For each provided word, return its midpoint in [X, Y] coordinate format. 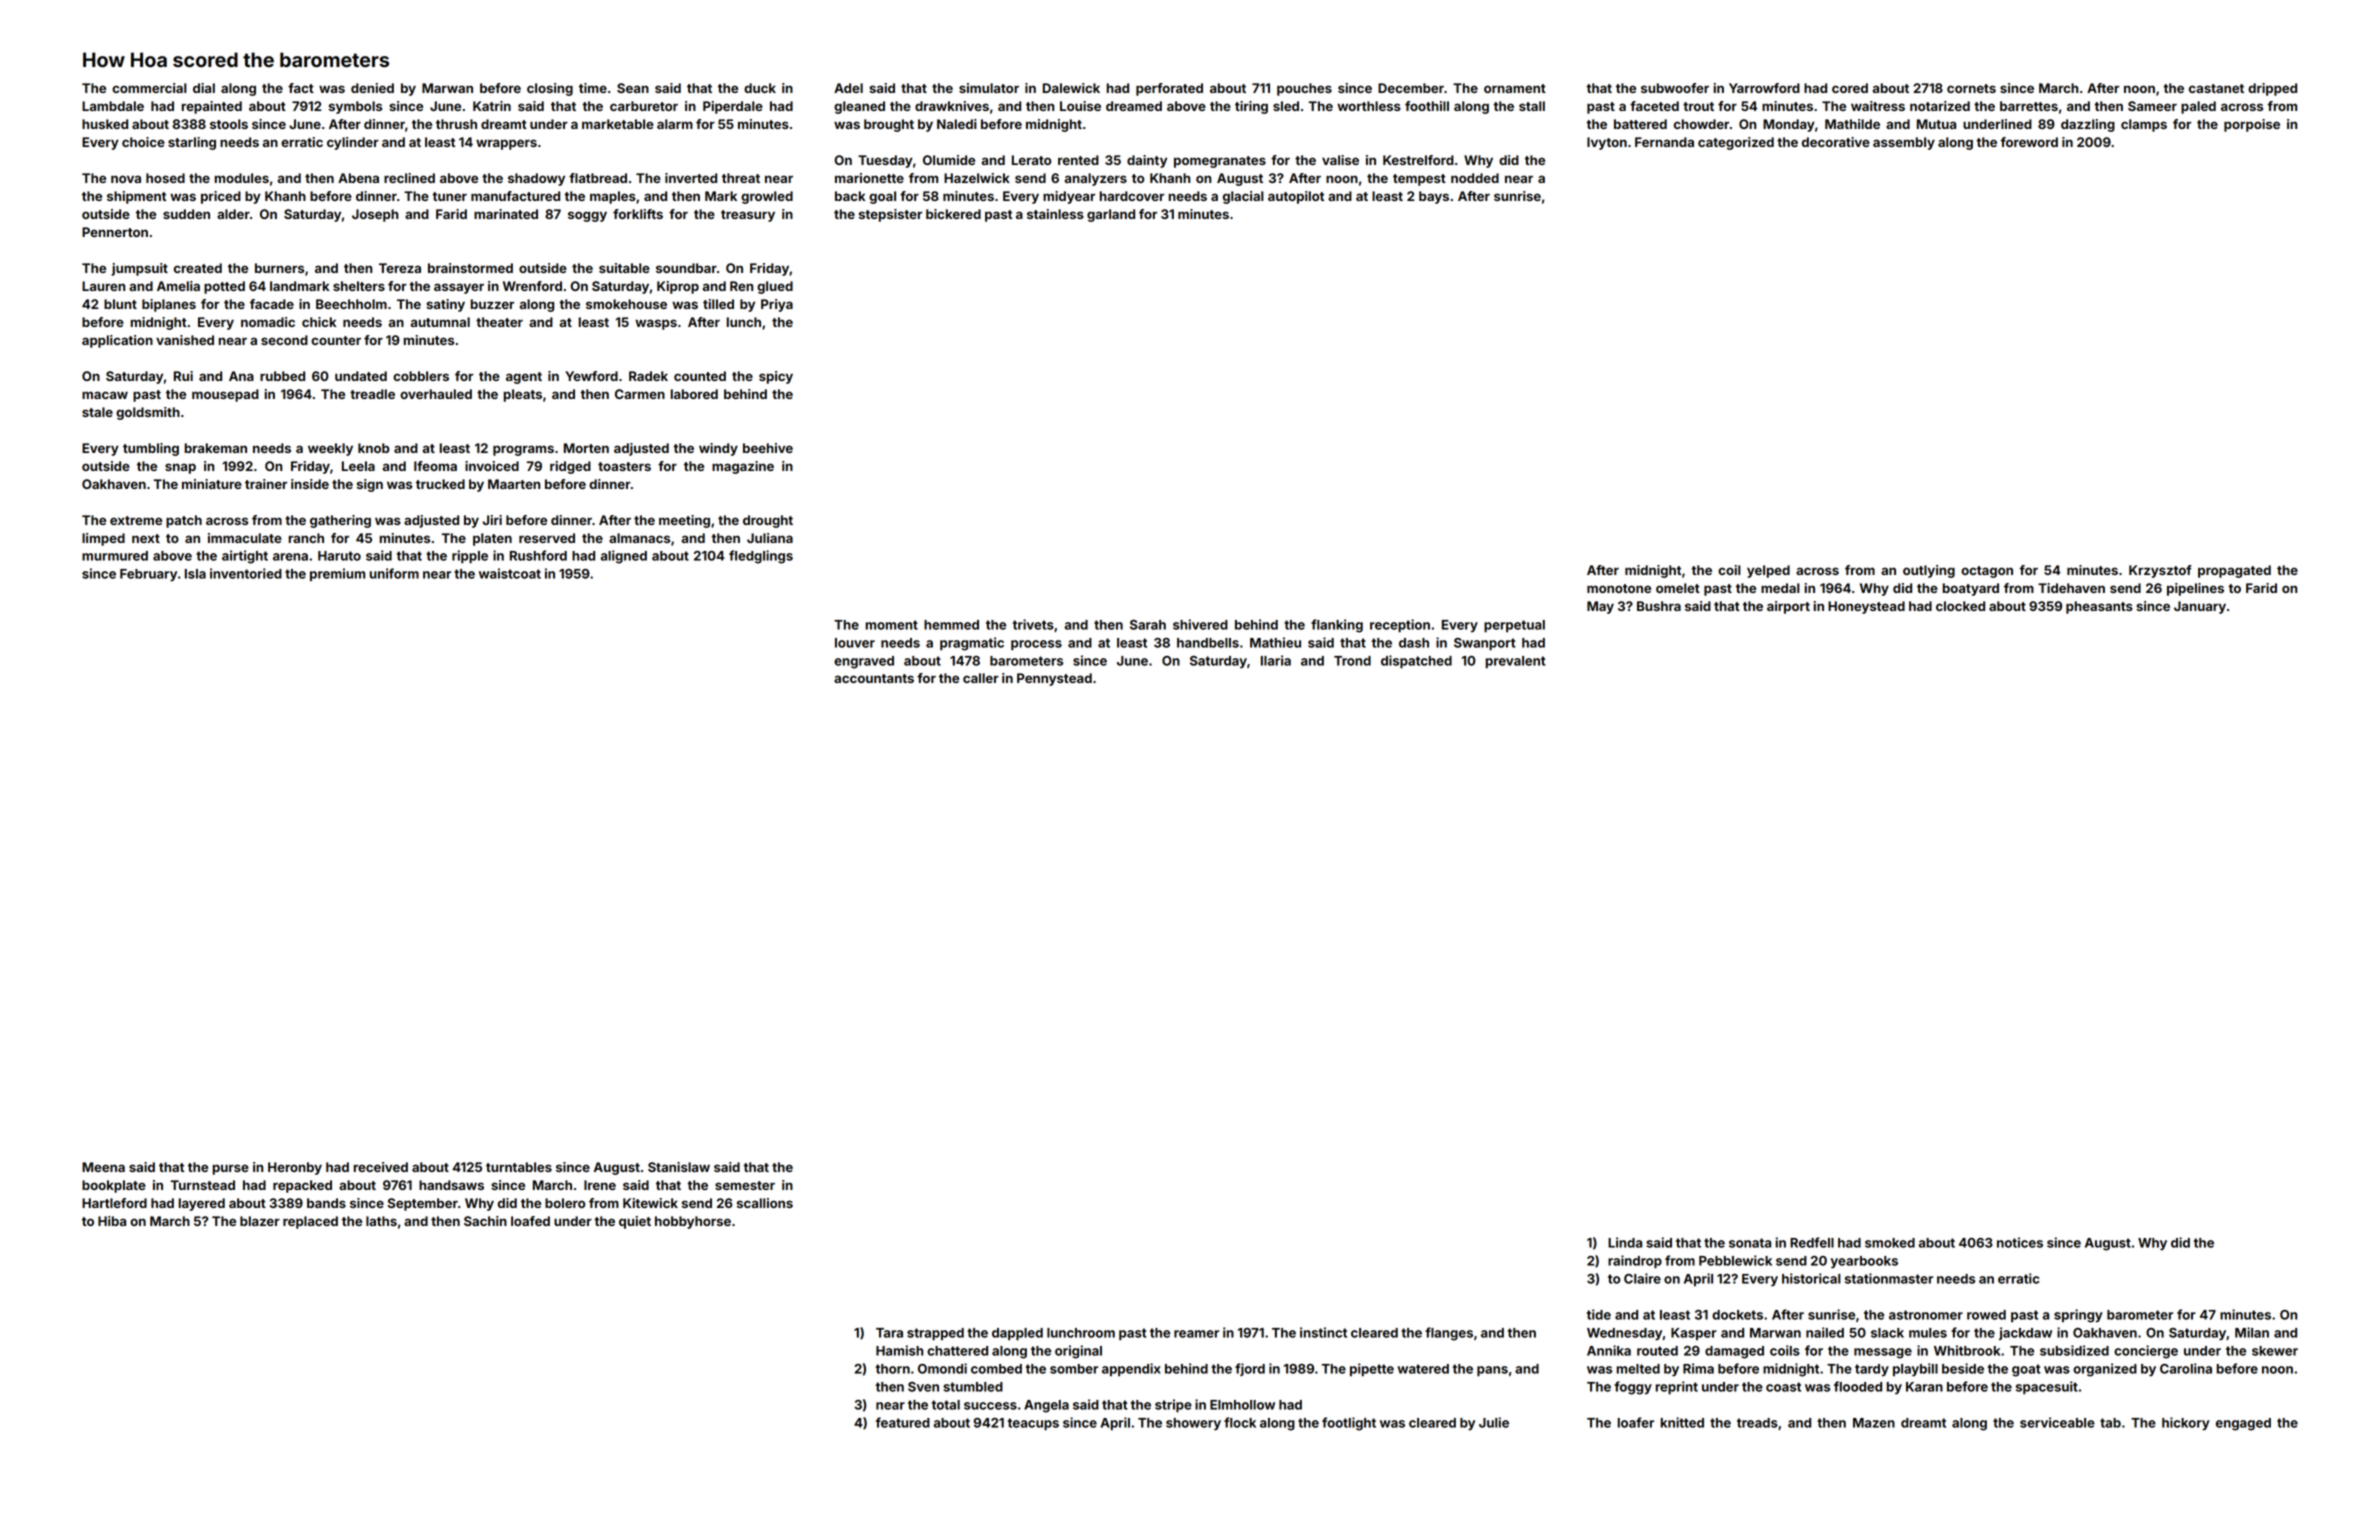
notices [2020, 1242]
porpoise [2252, 125]
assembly [1904, 143]
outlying [1929, 571]
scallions [765, 1203]
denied [372, 88]
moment [892, 625]
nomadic [268, 322]
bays [1434, 197]
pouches [1304, 89]
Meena [103, 1167]
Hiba [112, 1221]
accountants [874, 678]
